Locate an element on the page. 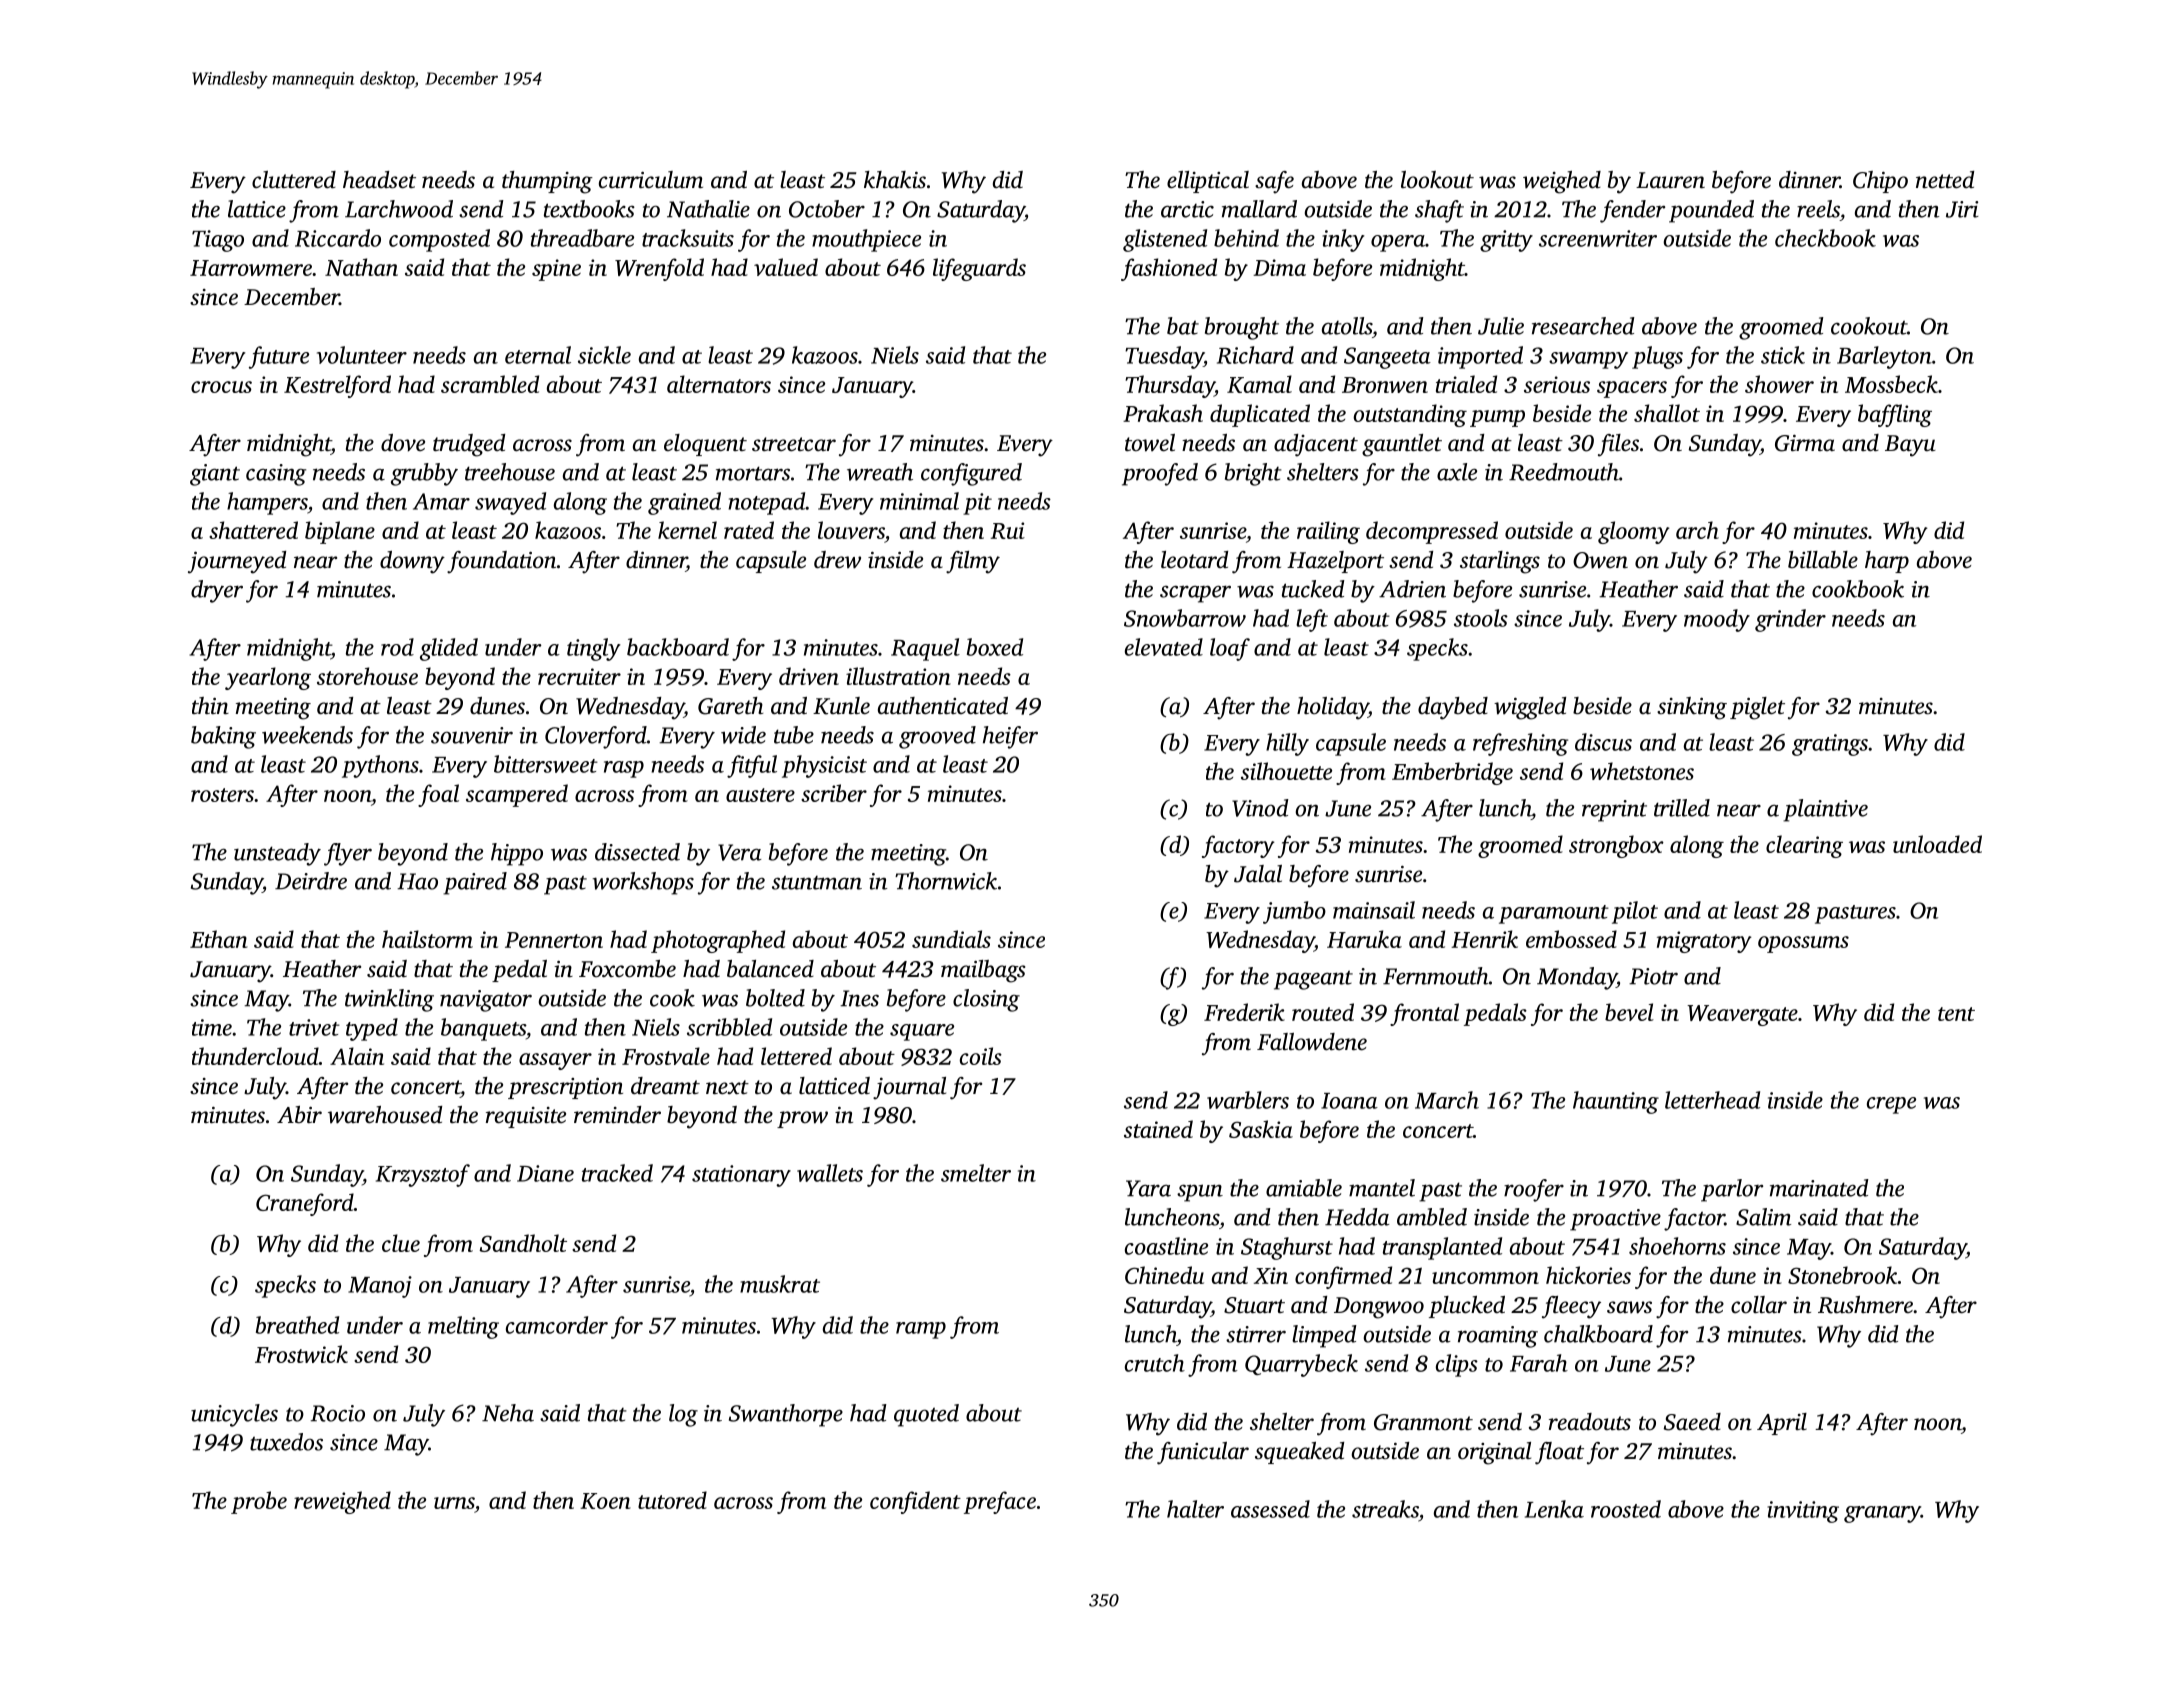 The image size is (2178, 1683). granary is located at coordinates (1882, 1514).
